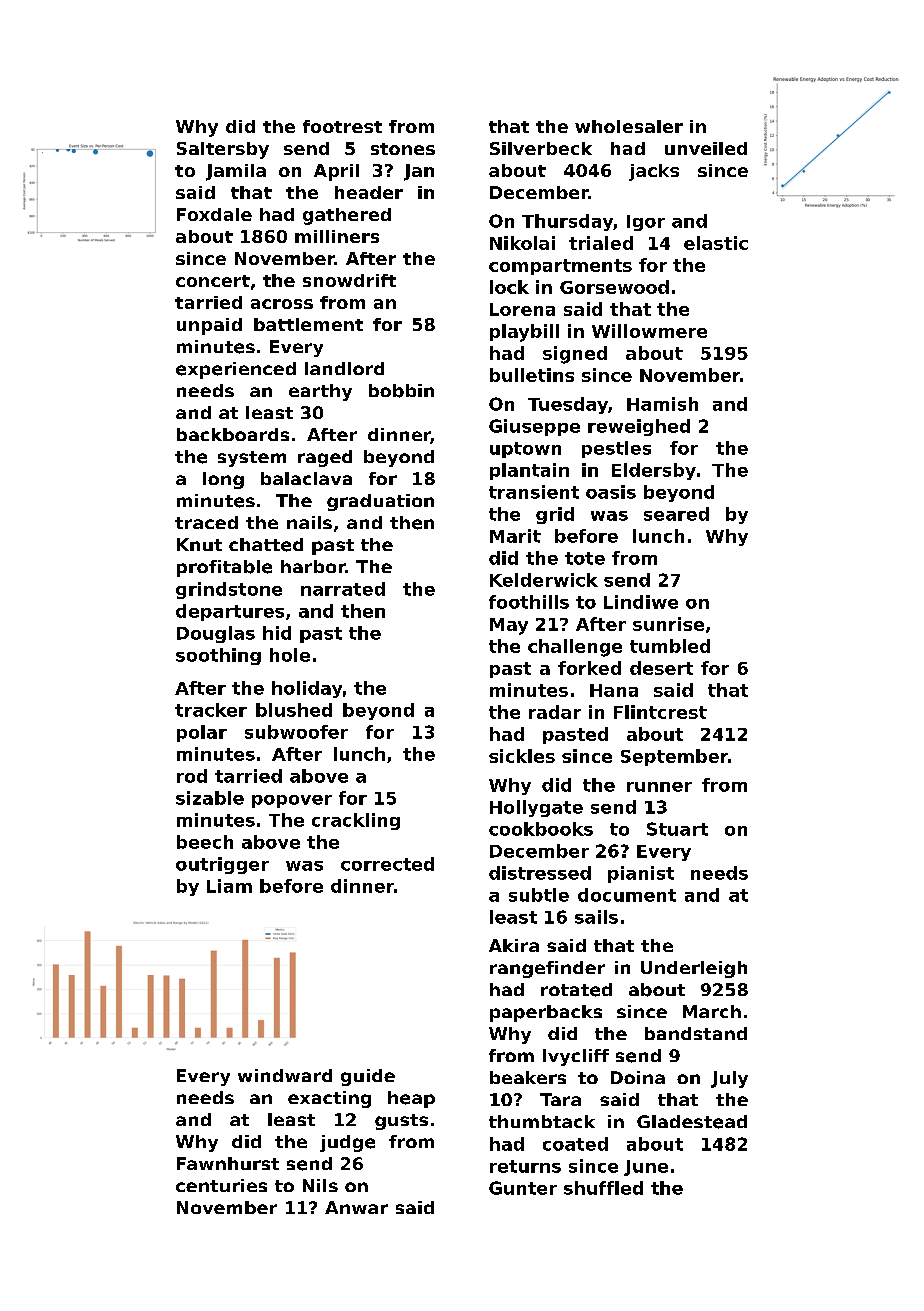 This screenshot has width=924, height=1311. I want to click on experienced, so click(236, 370).
